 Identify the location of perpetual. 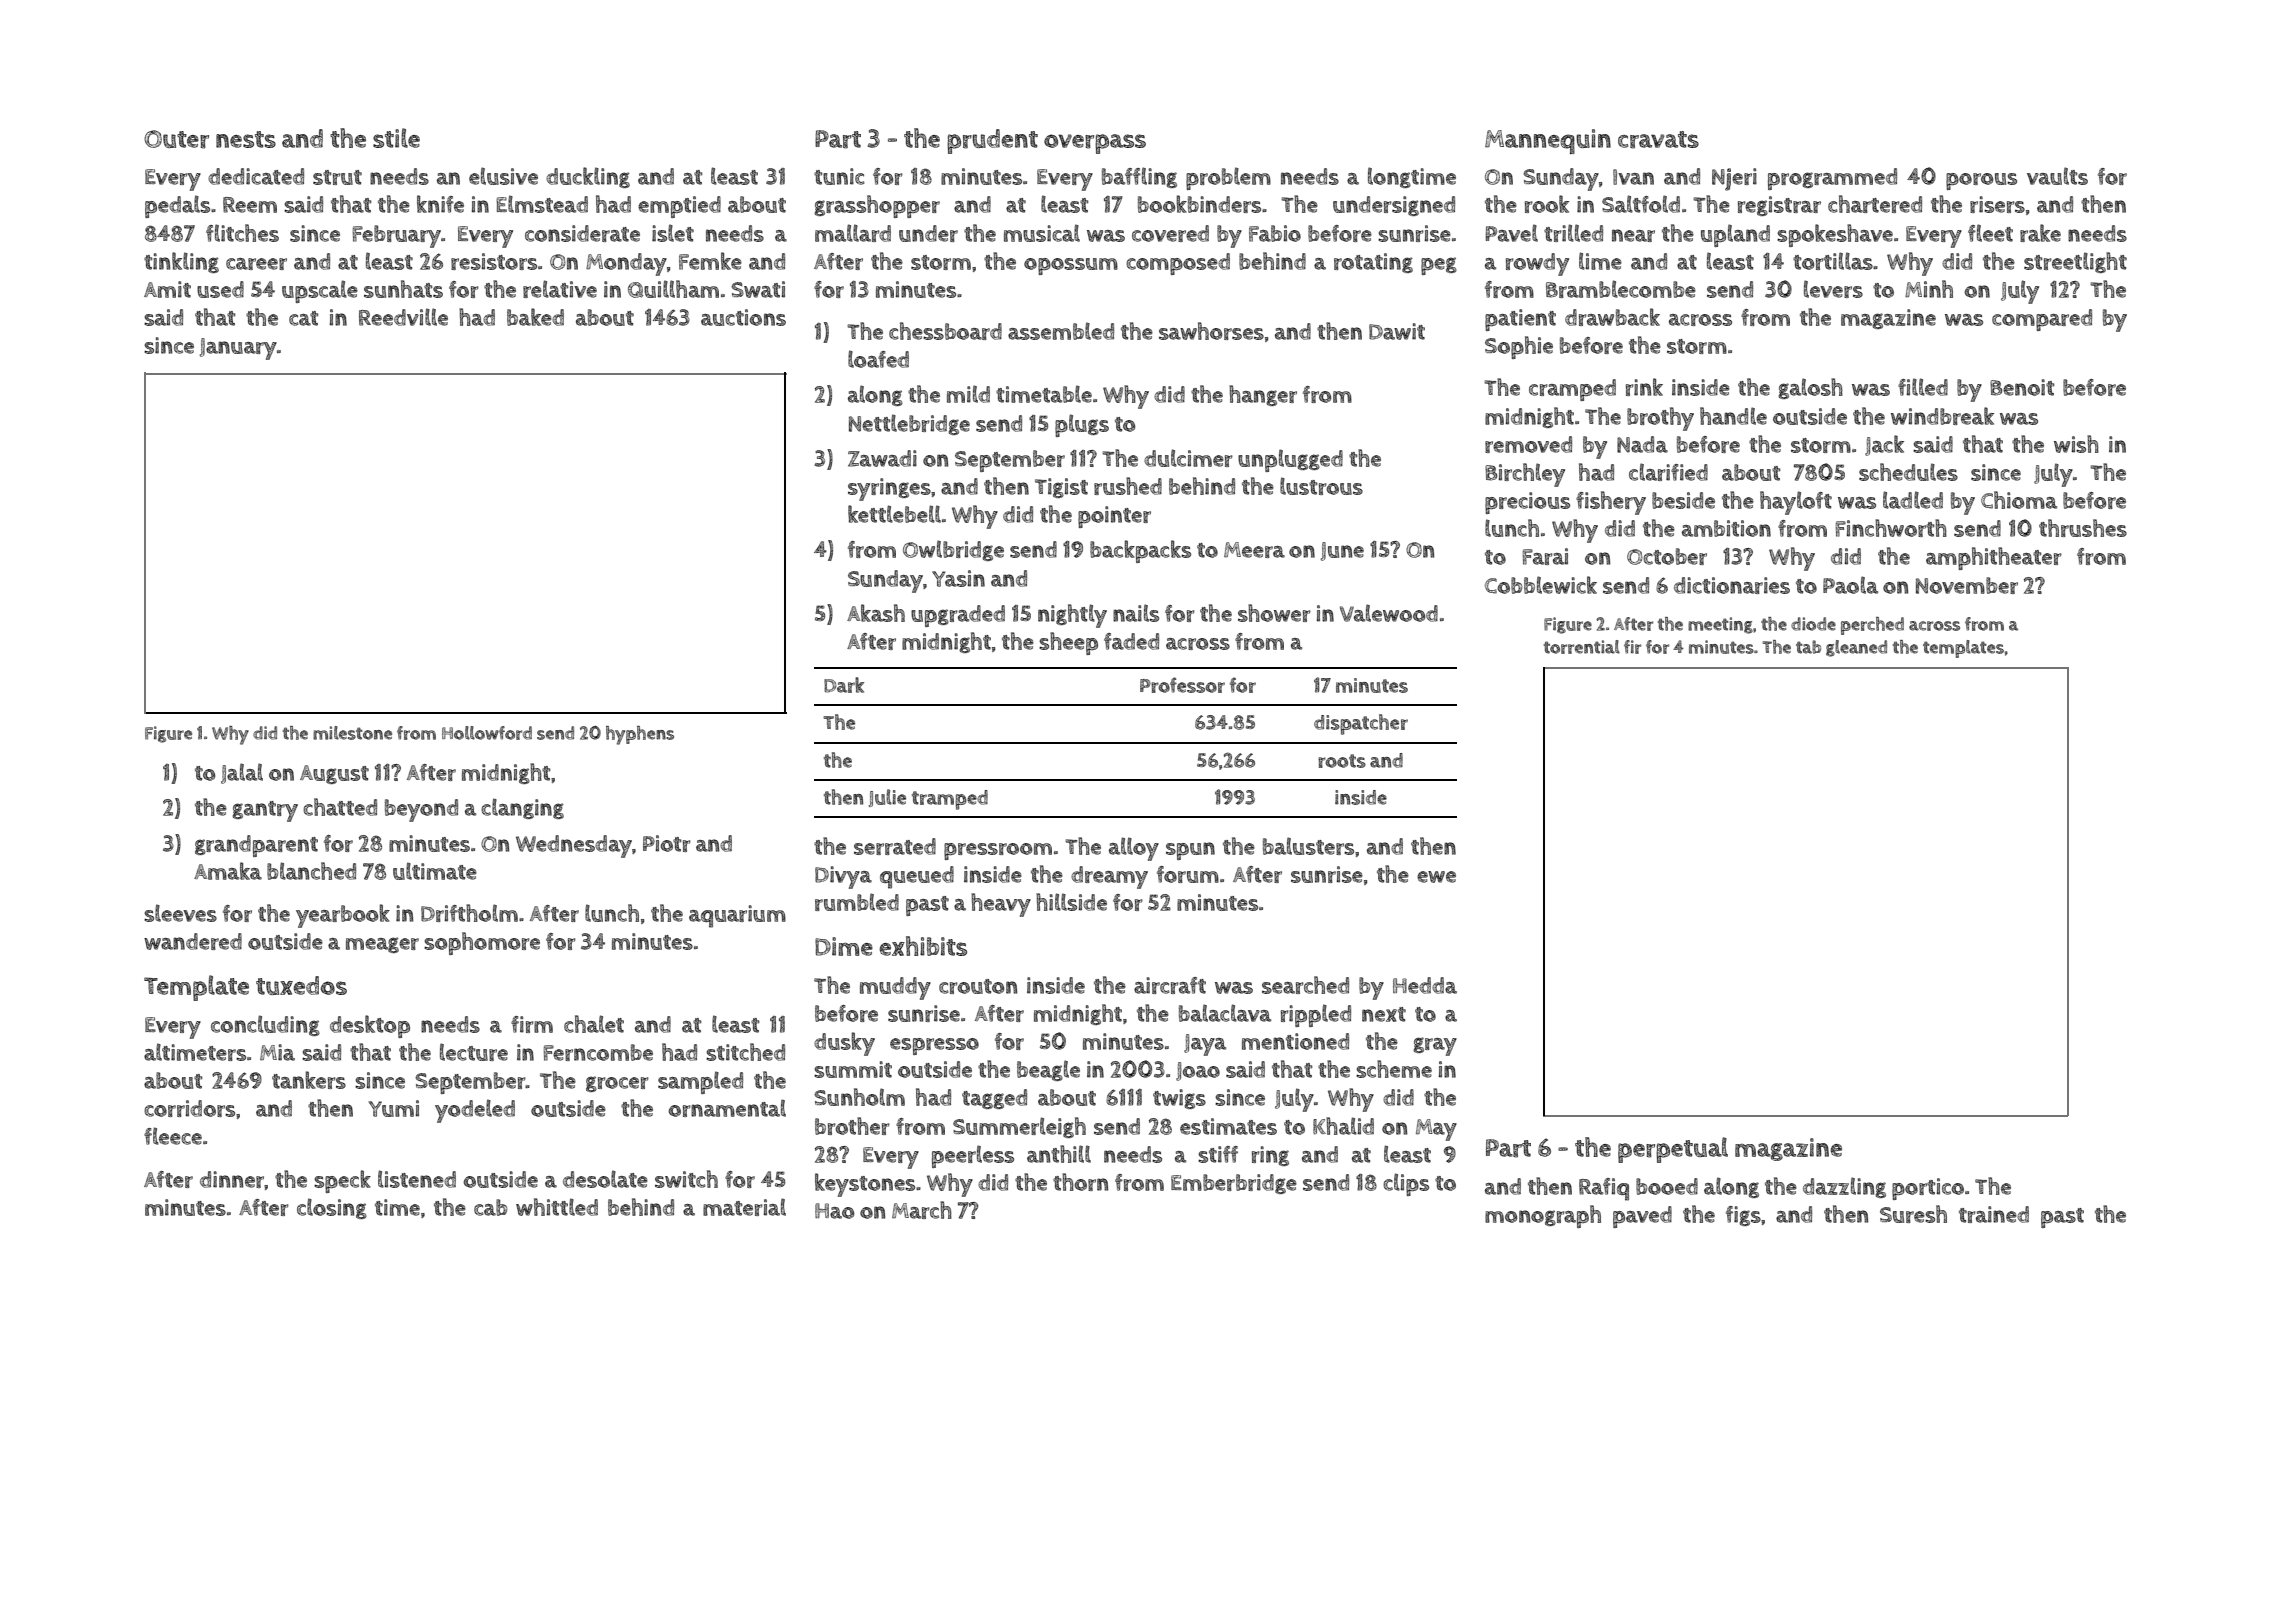
(1673, 1150).
